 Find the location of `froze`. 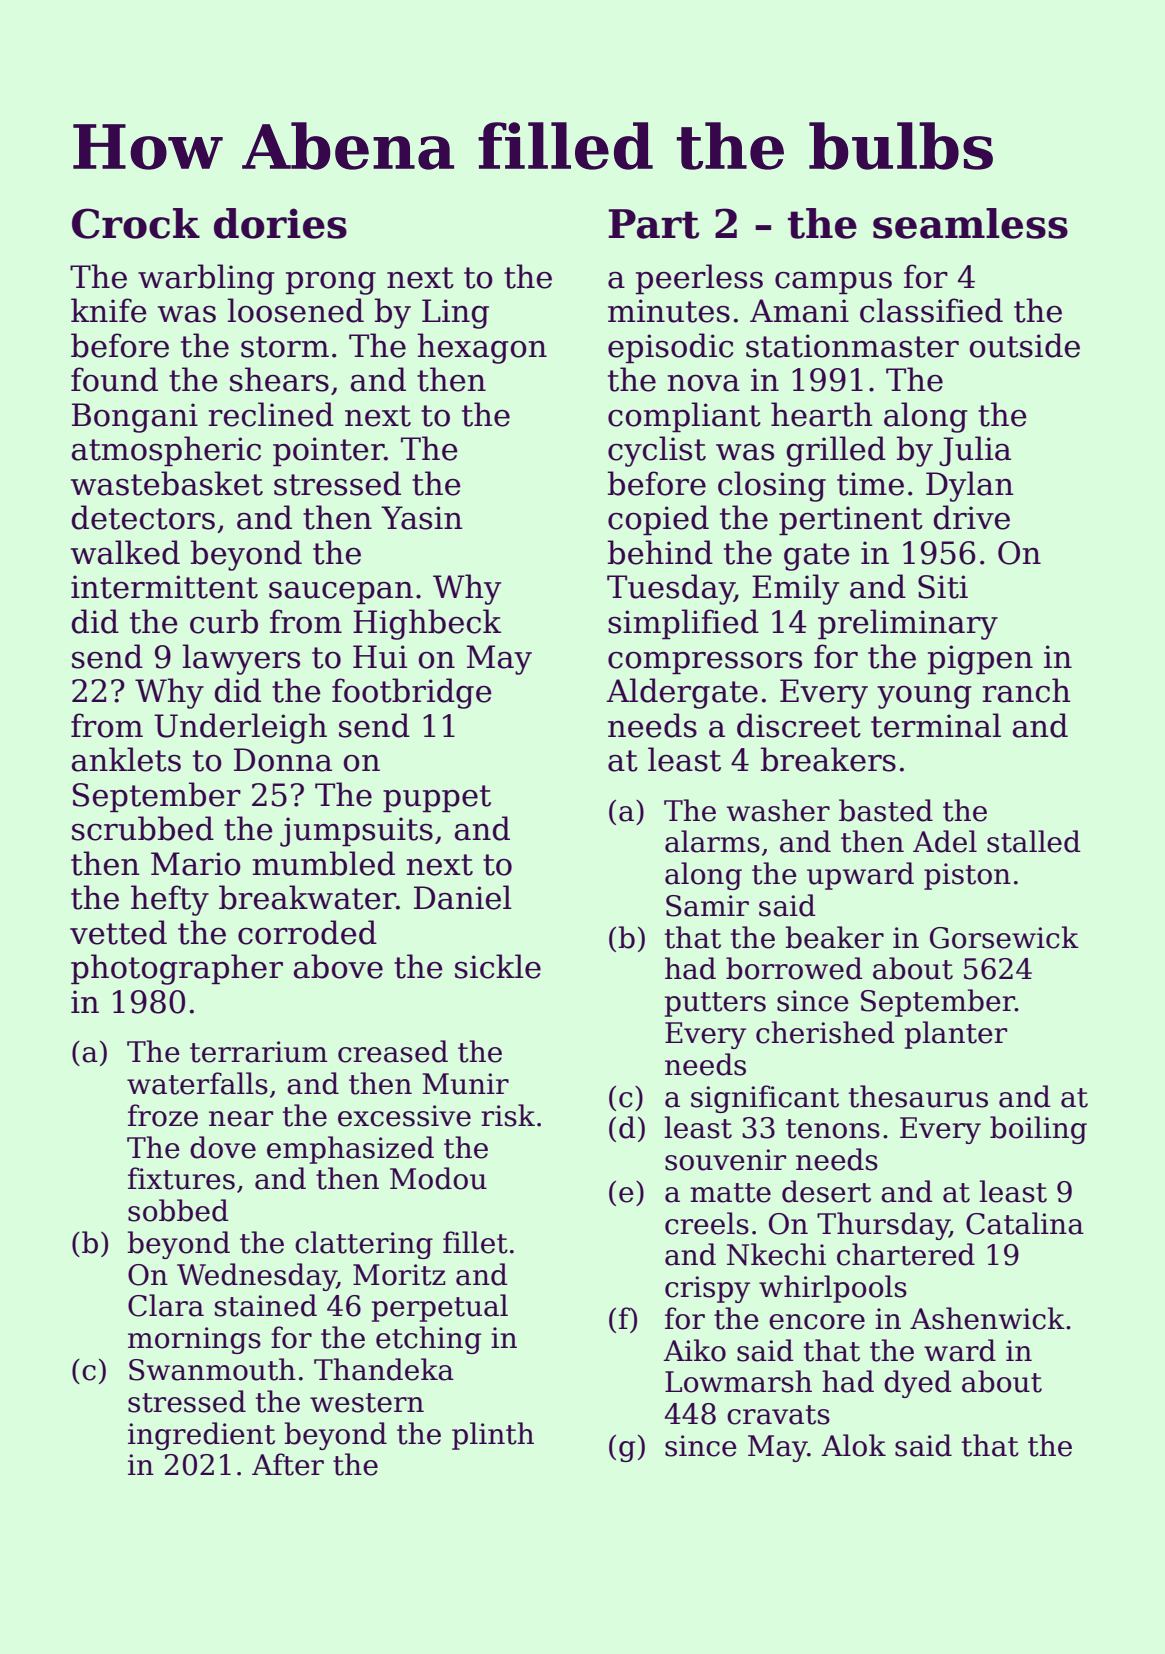

froze is located at coordinates (163, 1115).
